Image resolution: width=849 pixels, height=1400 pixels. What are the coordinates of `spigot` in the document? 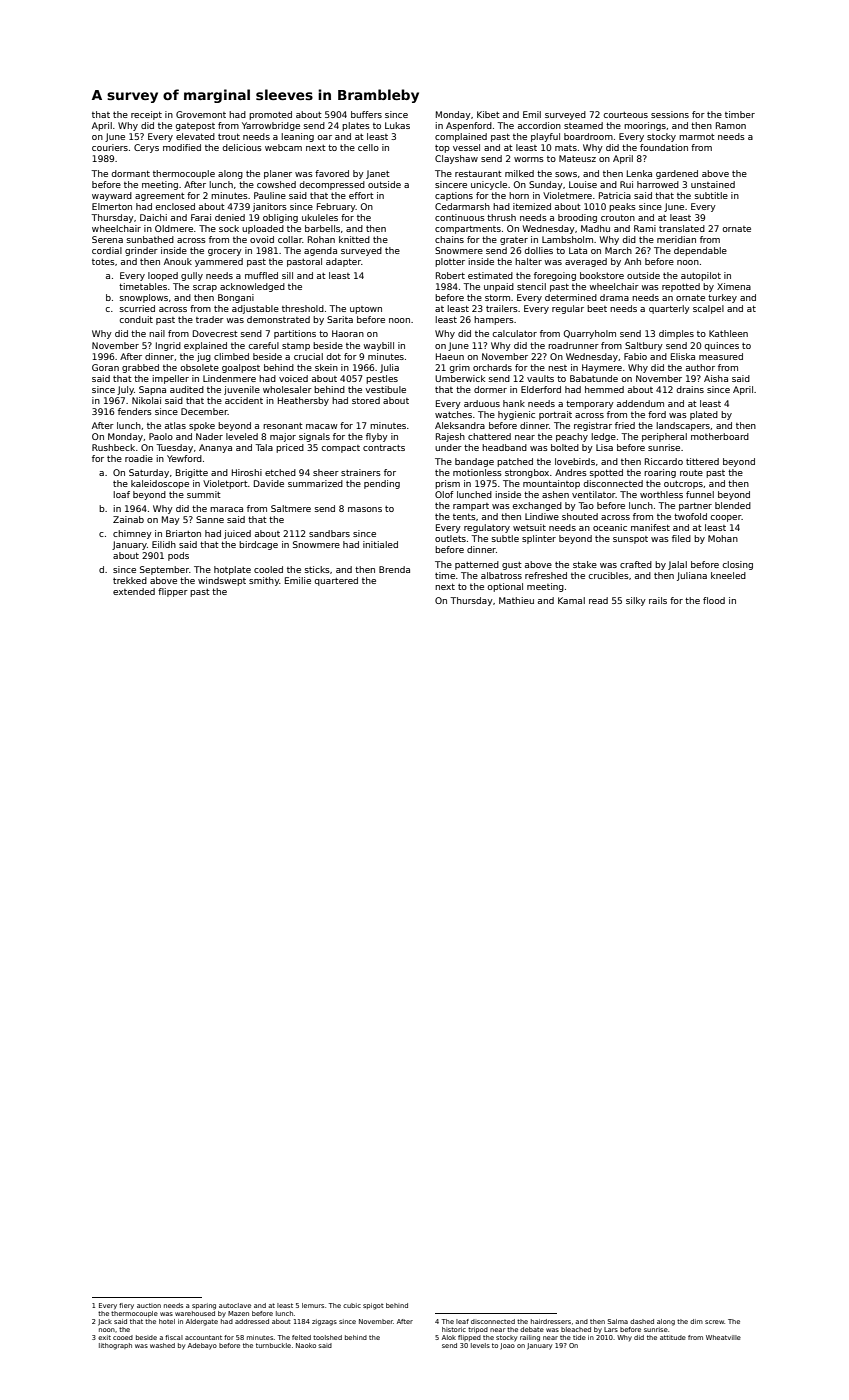 It's located at (373, 1306).
